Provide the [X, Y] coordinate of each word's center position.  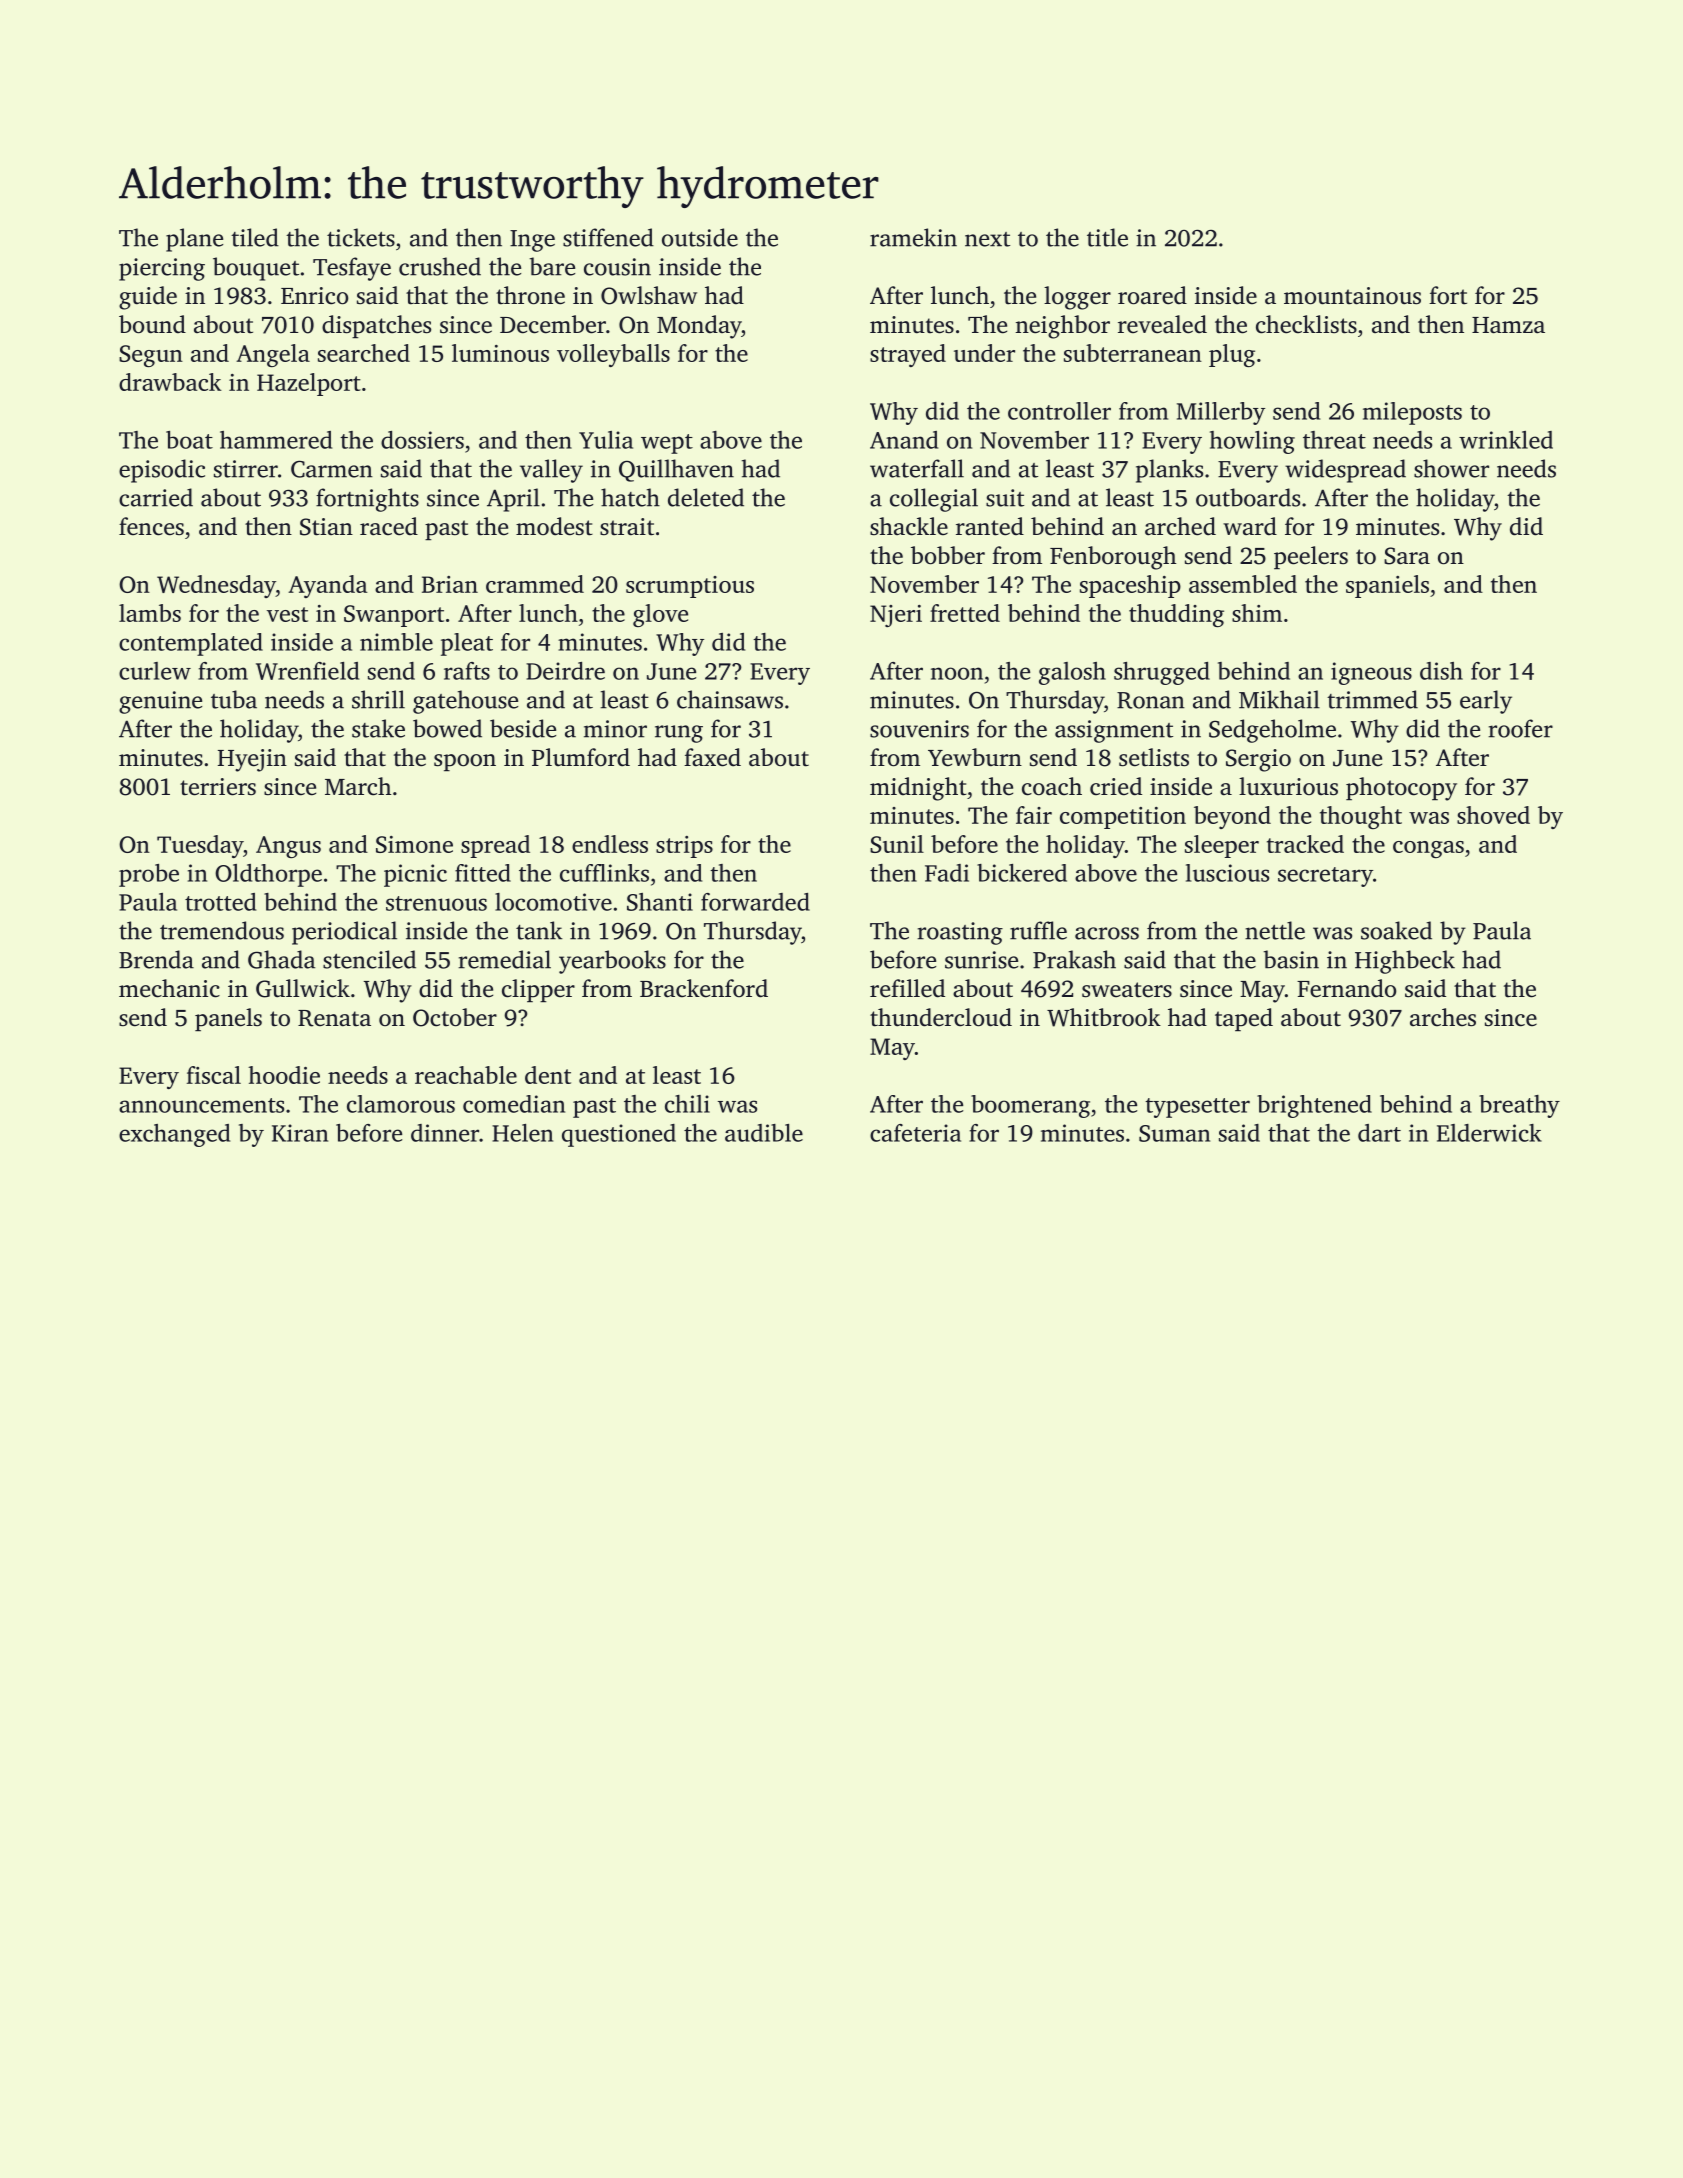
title [1107, 237]
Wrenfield [307, 671]
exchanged [174, 1135]
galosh [1072, 673]
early [1486, 702]
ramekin [913, 237]
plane [194, 240]
